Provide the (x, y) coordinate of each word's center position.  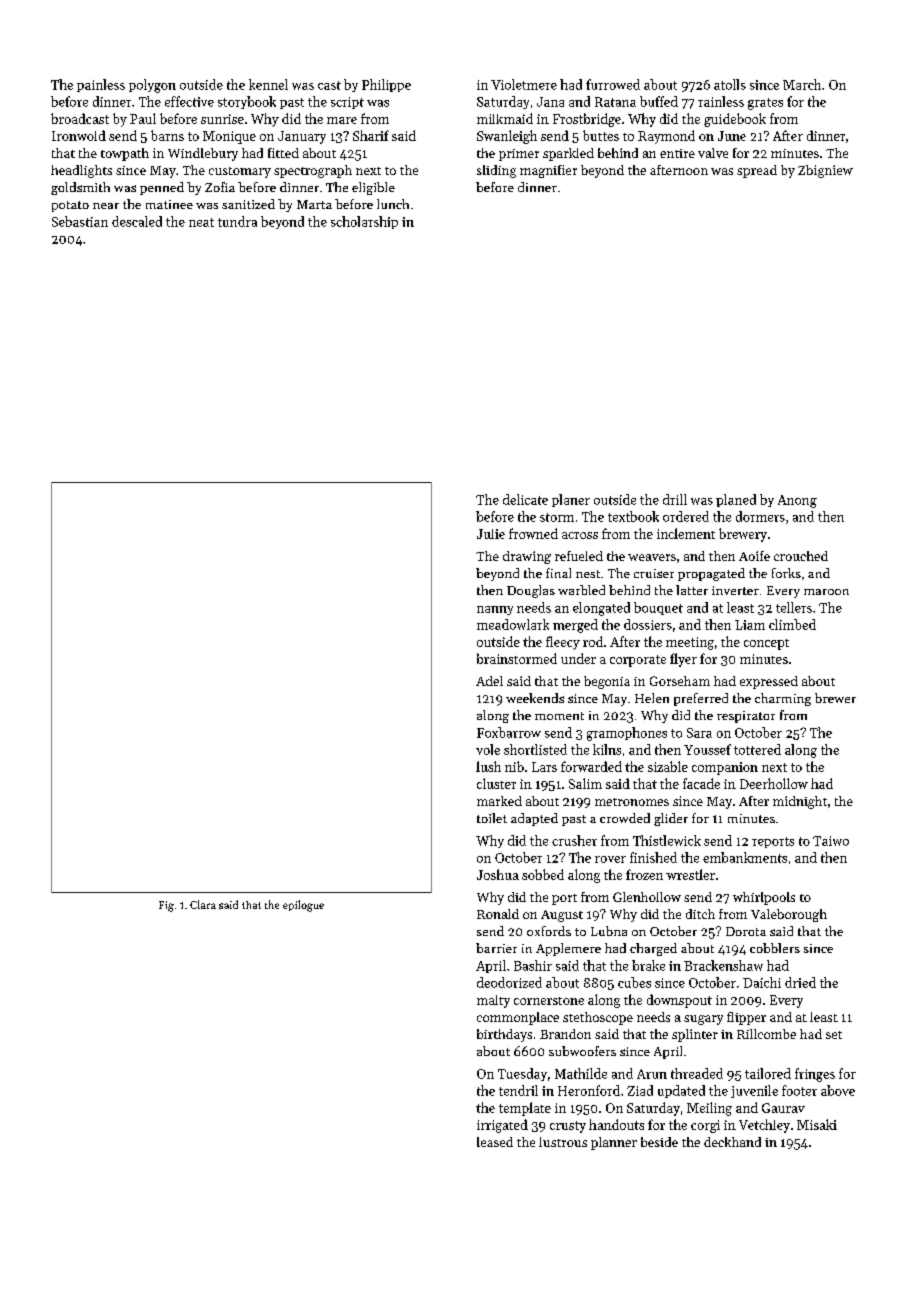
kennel (268, 84)
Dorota (746, 931)
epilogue (303, 906)
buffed (659, 101)
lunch (393, 204)
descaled (137, 221)
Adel (489, 681)
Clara (203, 904)
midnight (800, 802)
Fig (166, 906)
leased (495, 1142)
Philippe (386, 85)
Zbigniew (825, 171)
